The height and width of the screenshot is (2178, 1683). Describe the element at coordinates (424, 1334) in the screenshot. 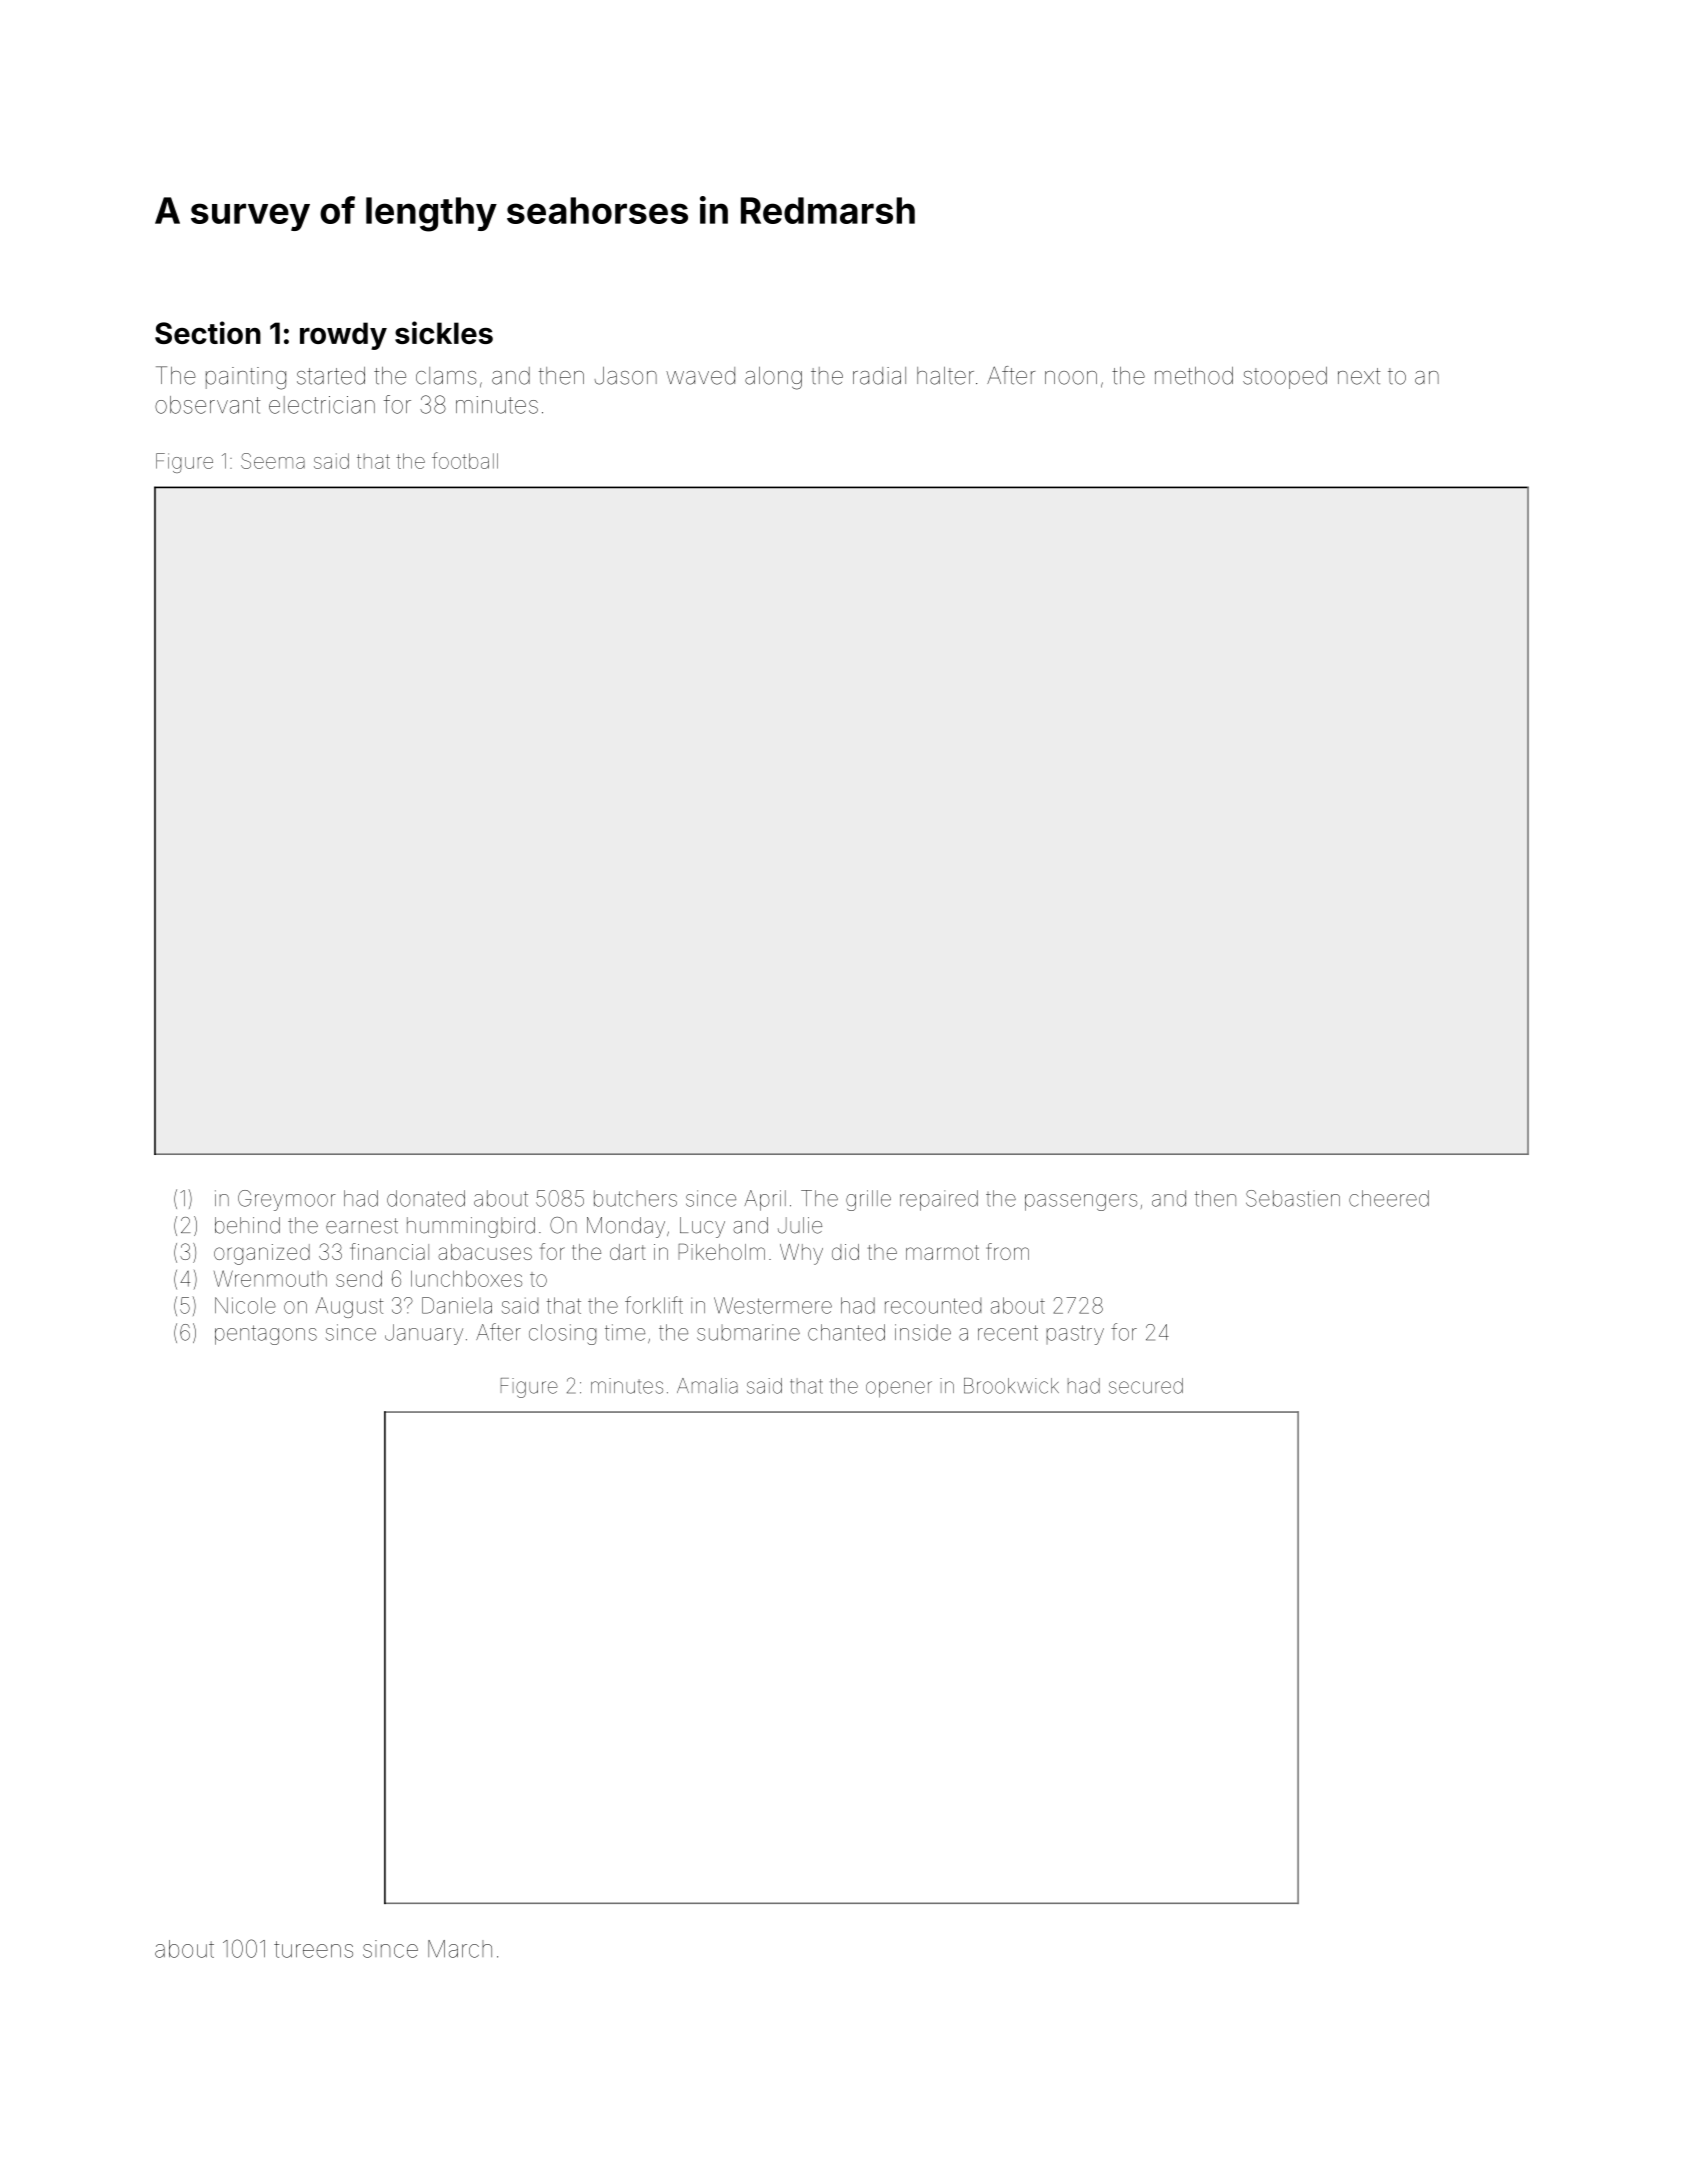

I see `January` at that location.
